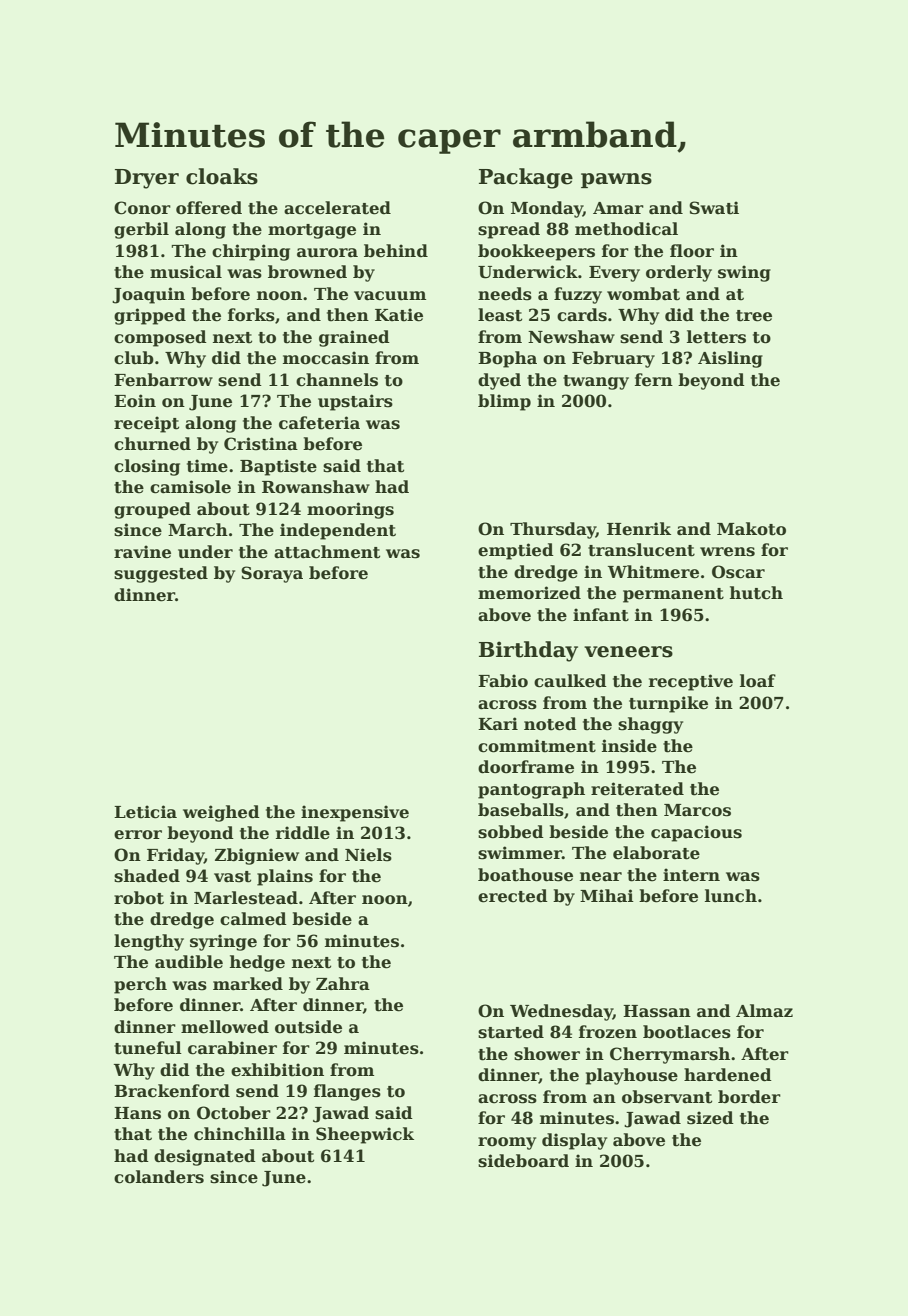  What do you see at coordinates (146, 424) in the image?
I see `receipt` at bounding box center [146, 424].
